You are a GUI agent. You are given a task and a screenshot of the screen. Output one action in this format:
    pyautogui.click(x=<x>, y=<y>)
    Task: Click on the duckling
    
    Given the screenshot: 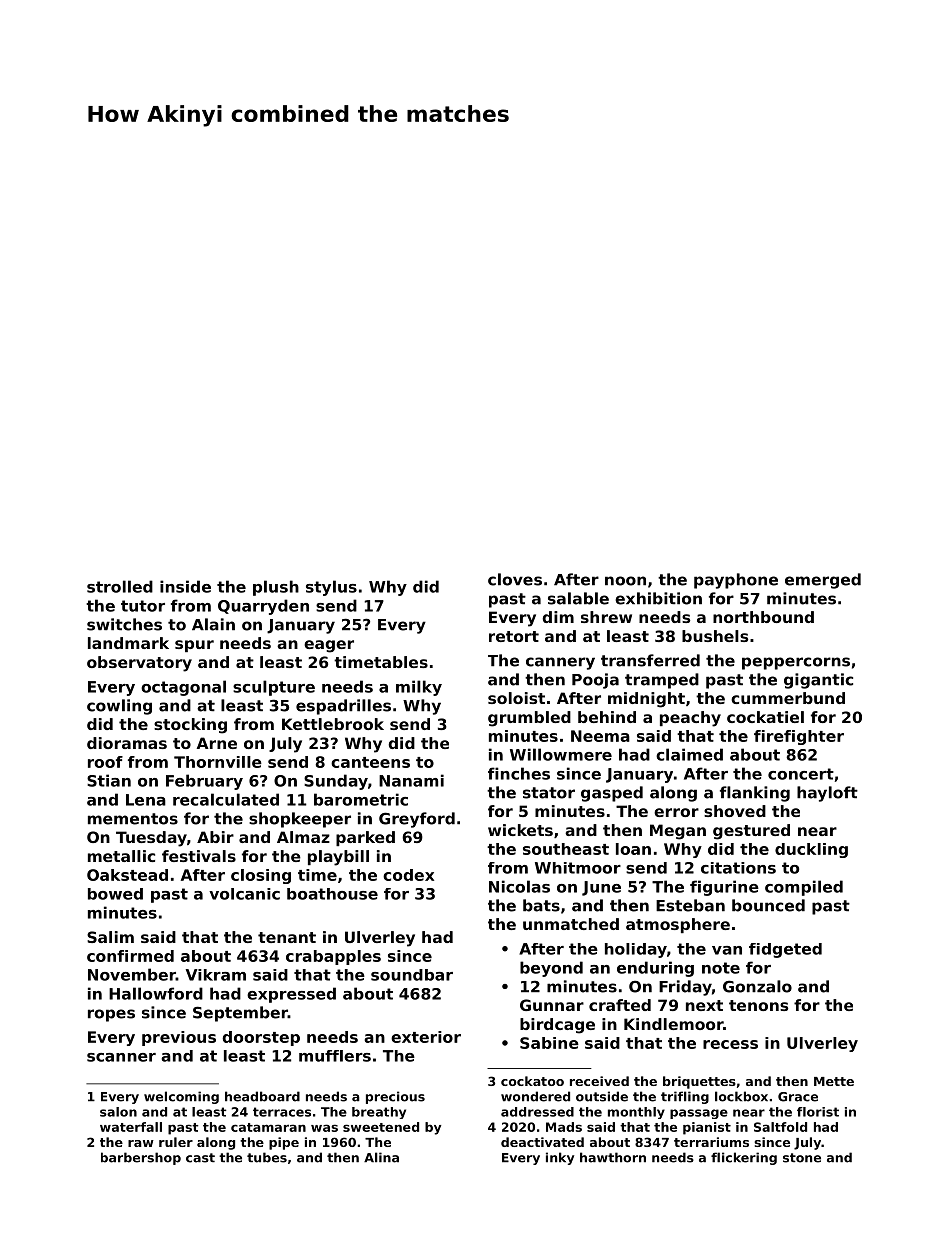 What is the action you would take?
    pyautogui.click(x=811, y=850)
